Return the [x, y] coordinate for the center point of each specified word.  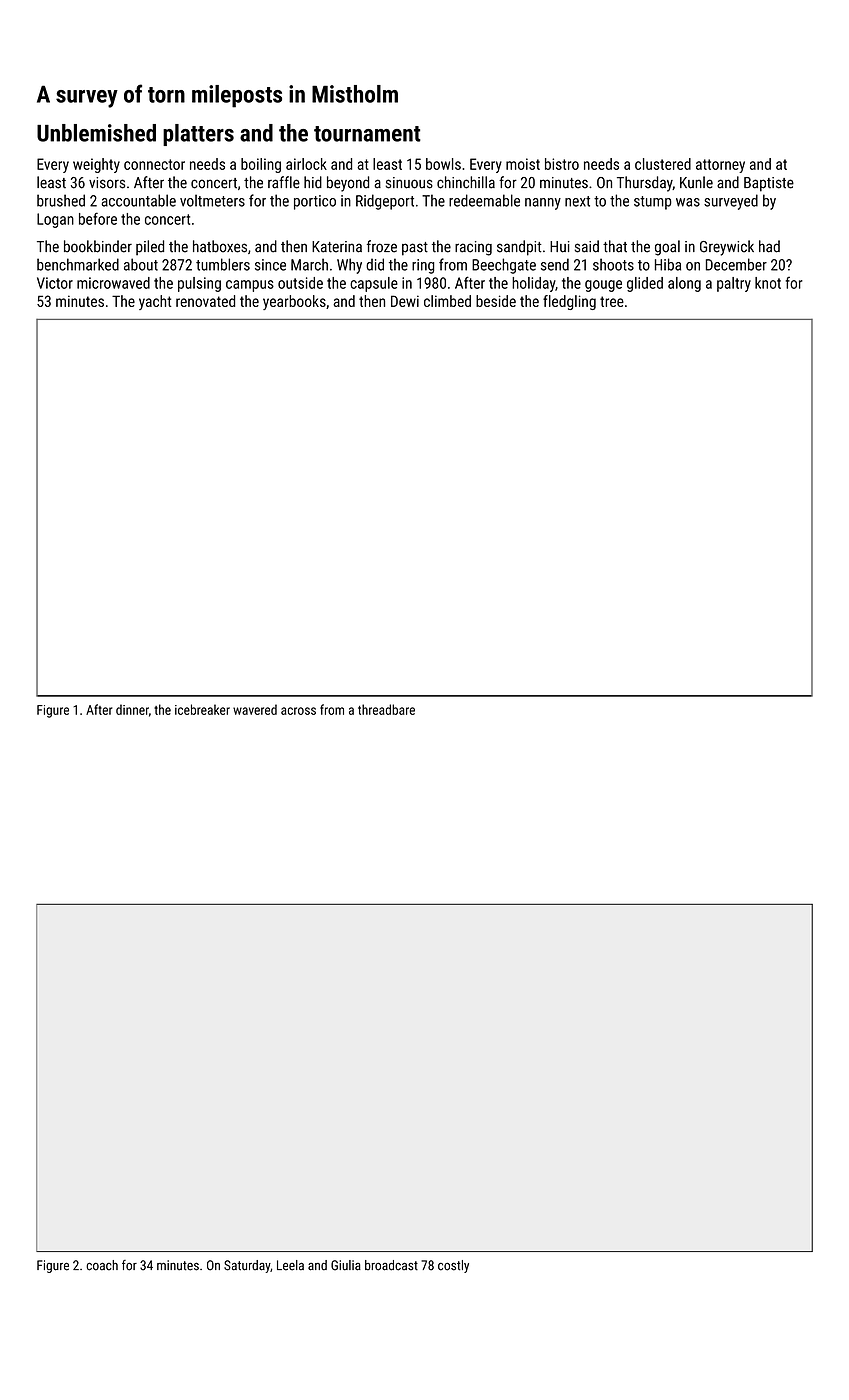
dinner [132, 709]
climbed [447, 301]
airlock [306, 164]
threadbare [386, 709]
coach [102, 1265]
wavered [255, 709]
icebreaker [202, 709]
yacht [155, 302]
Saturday [247, 1266]
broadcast [391, 1265]
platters [198, 135]
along [684, 284]
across [298, 711]
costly [453, 1266]
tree [612, 301]
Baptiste [769, 184]
